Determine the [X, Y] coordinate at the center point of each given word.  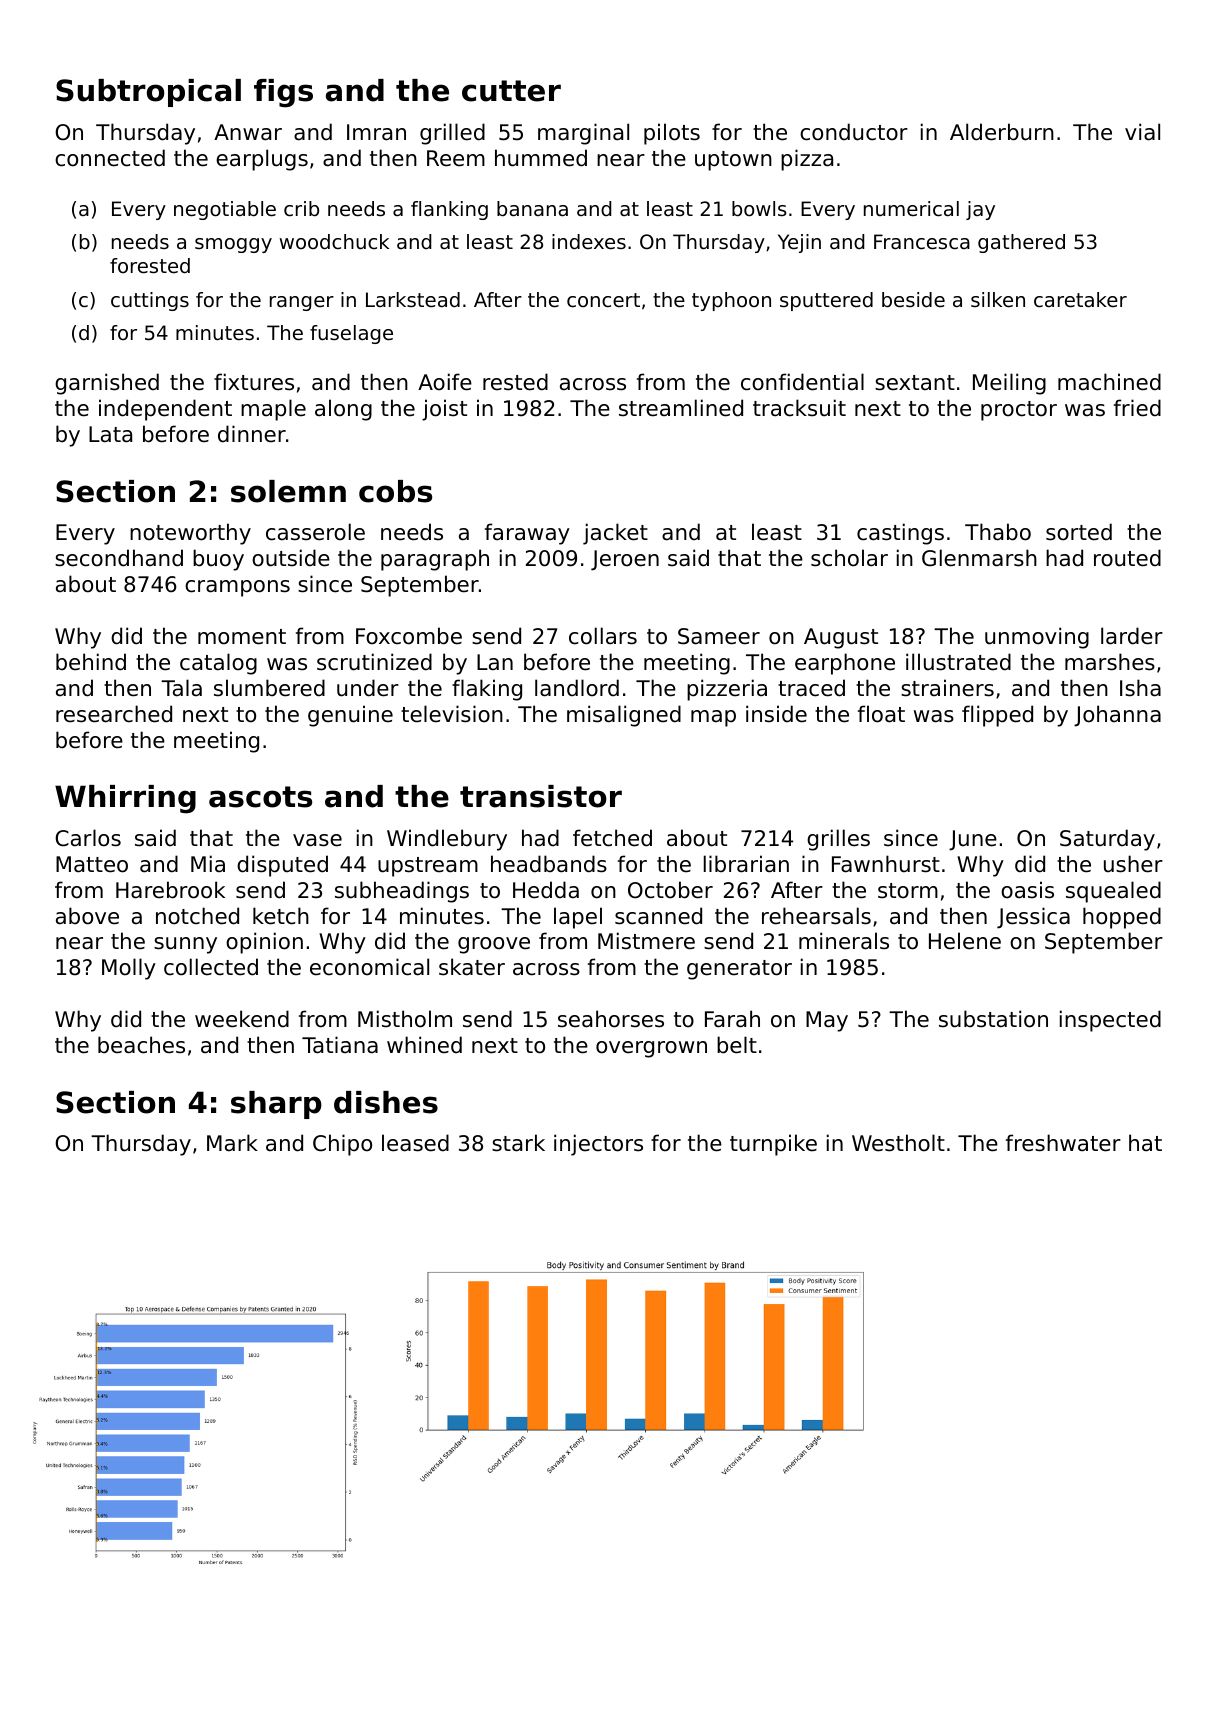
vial [1142, 132]
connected [110, 158]
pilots [672, 134]
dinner [252, 434]
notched [197, 916]
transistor [541, 796]
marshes [1110, 662]
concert [603, 300]
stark [518, 1143]
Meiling [1009, 384]
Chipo [342, 1145]
